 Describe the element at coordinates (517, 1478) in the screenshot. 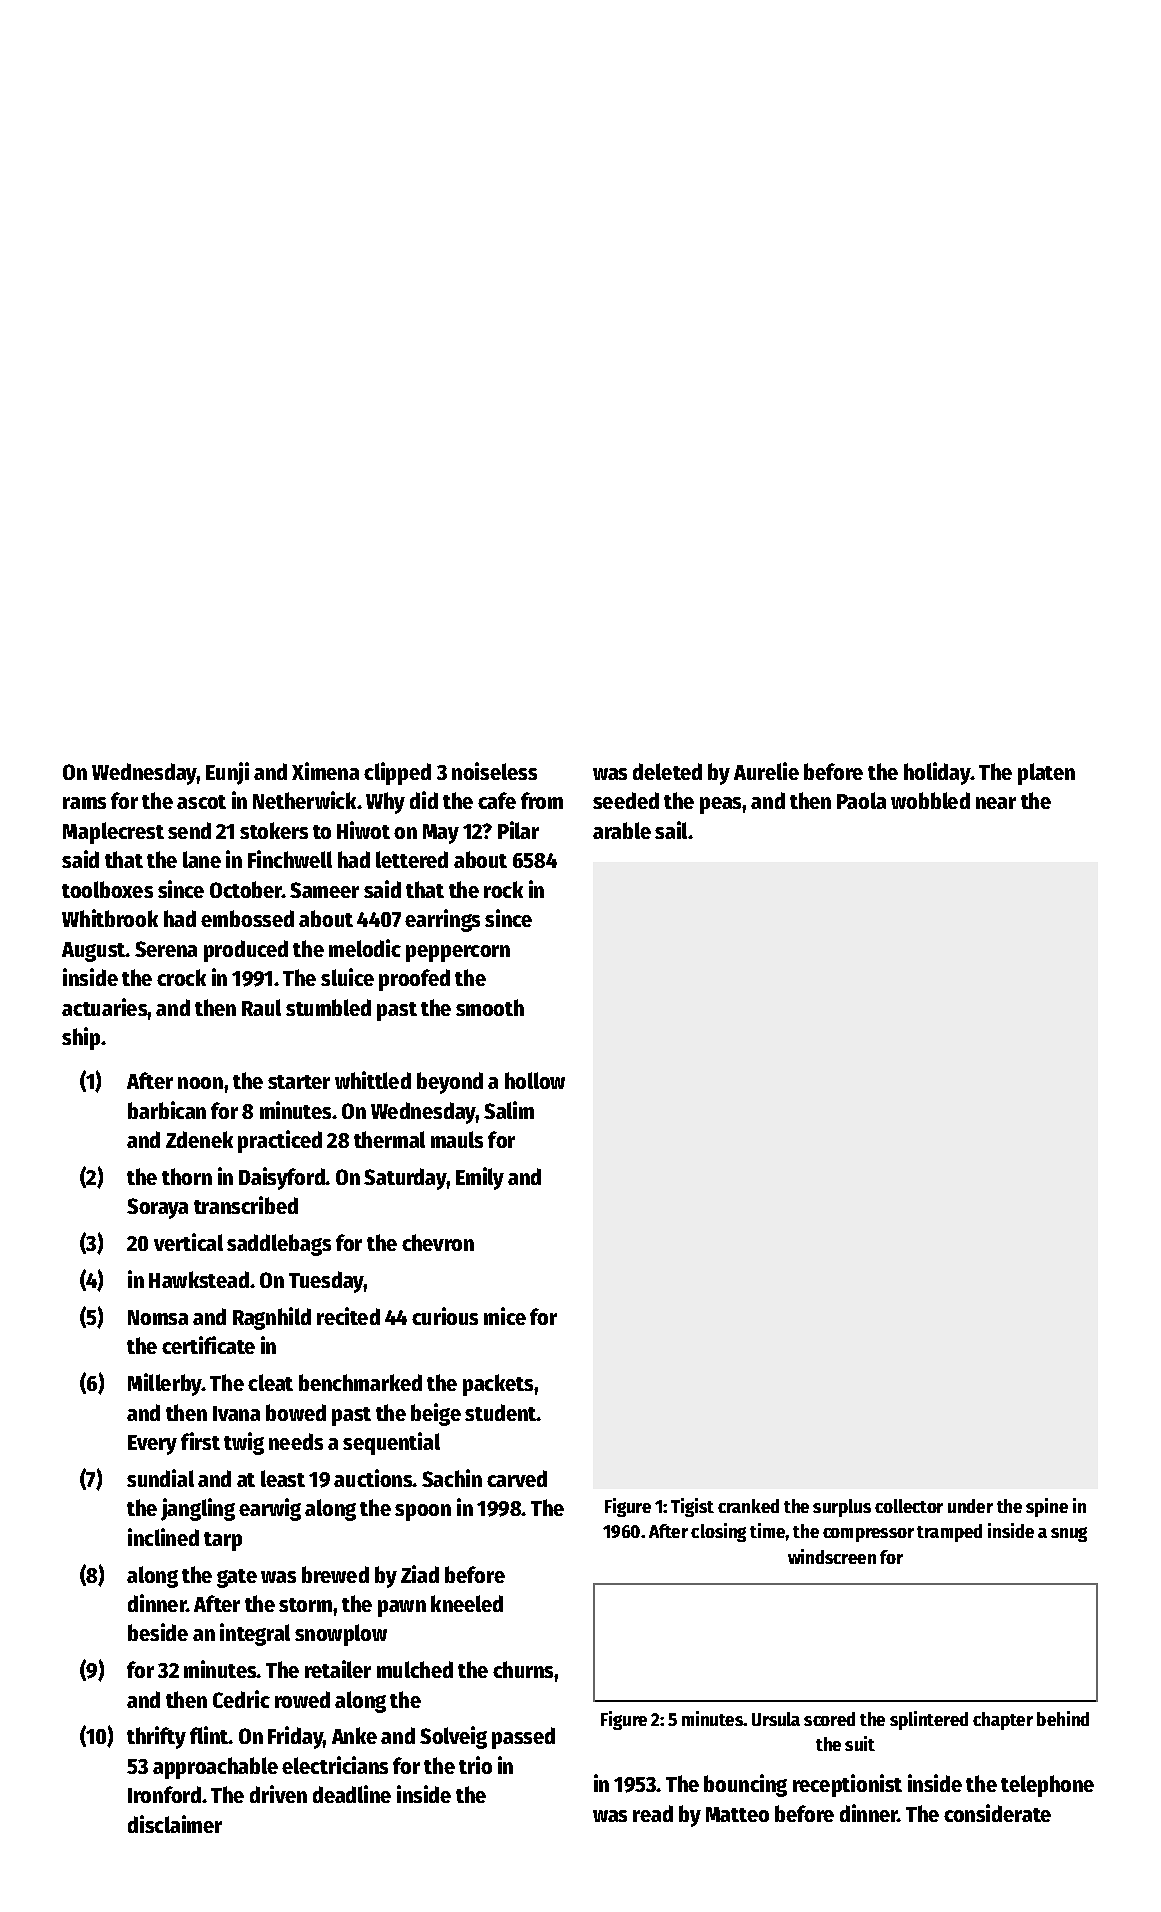

I see `carved` at that location.
